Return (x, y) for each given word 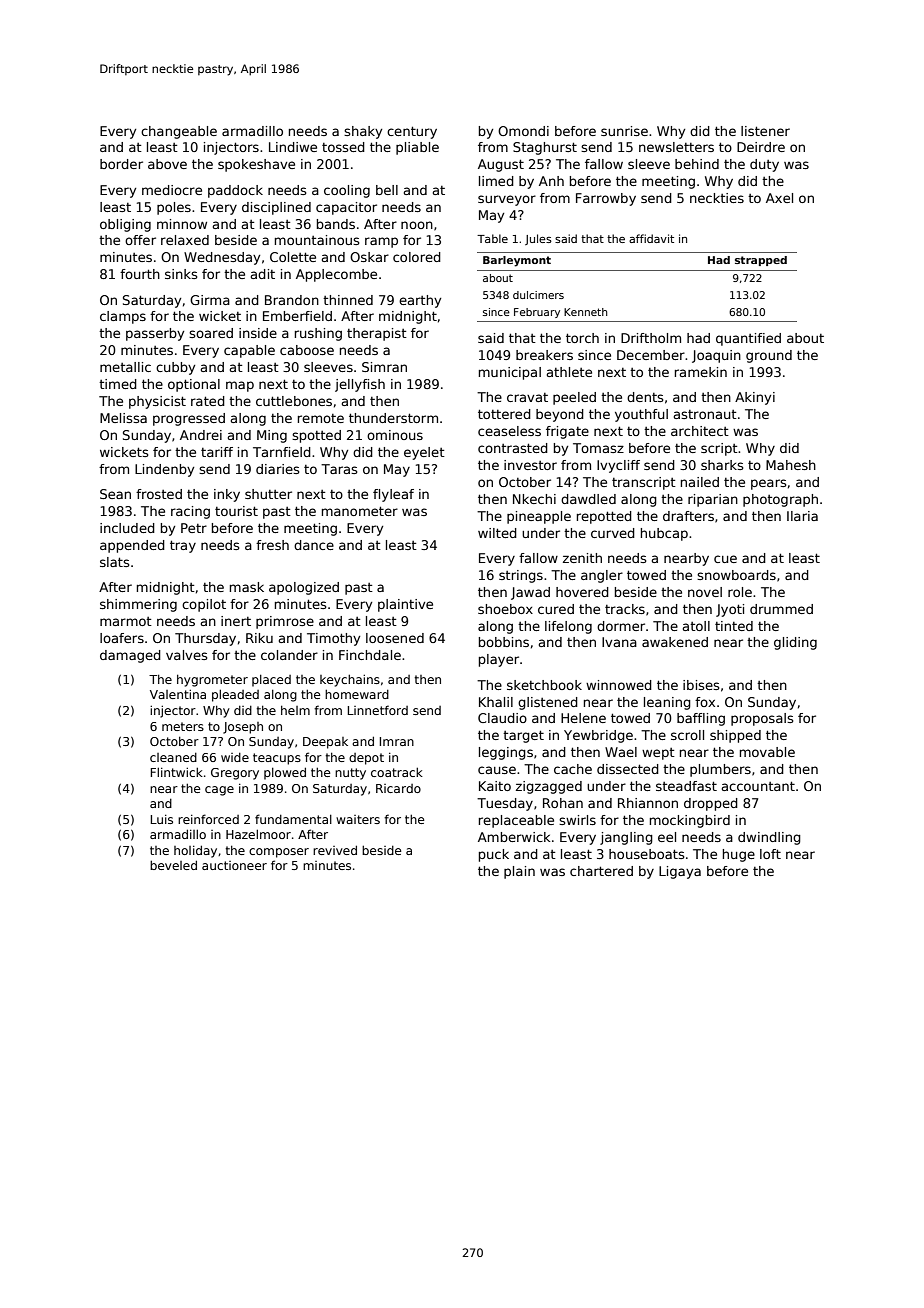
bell (387, 190)
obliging (125, 225)
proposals (762, 719)
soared (211, 333)
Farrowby (606, 199)
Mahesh (791, 465)
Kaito (495, 786)
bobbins (504, 642)
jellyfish (360, 385)
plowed (285, 773)
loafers (122, 638)
